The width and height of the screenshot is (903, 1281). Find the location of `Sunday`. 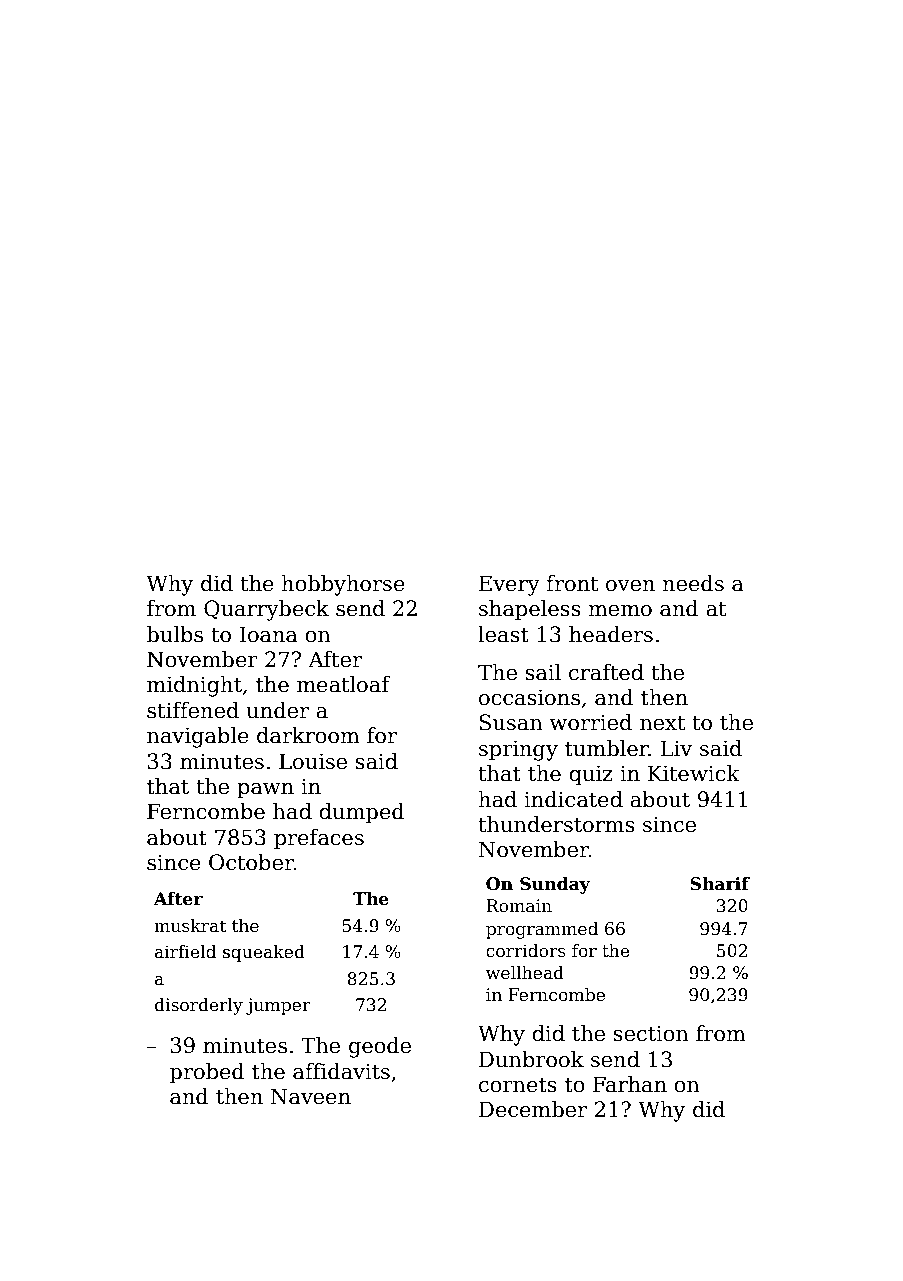

Sunday is located at coordinates (555, 885).
